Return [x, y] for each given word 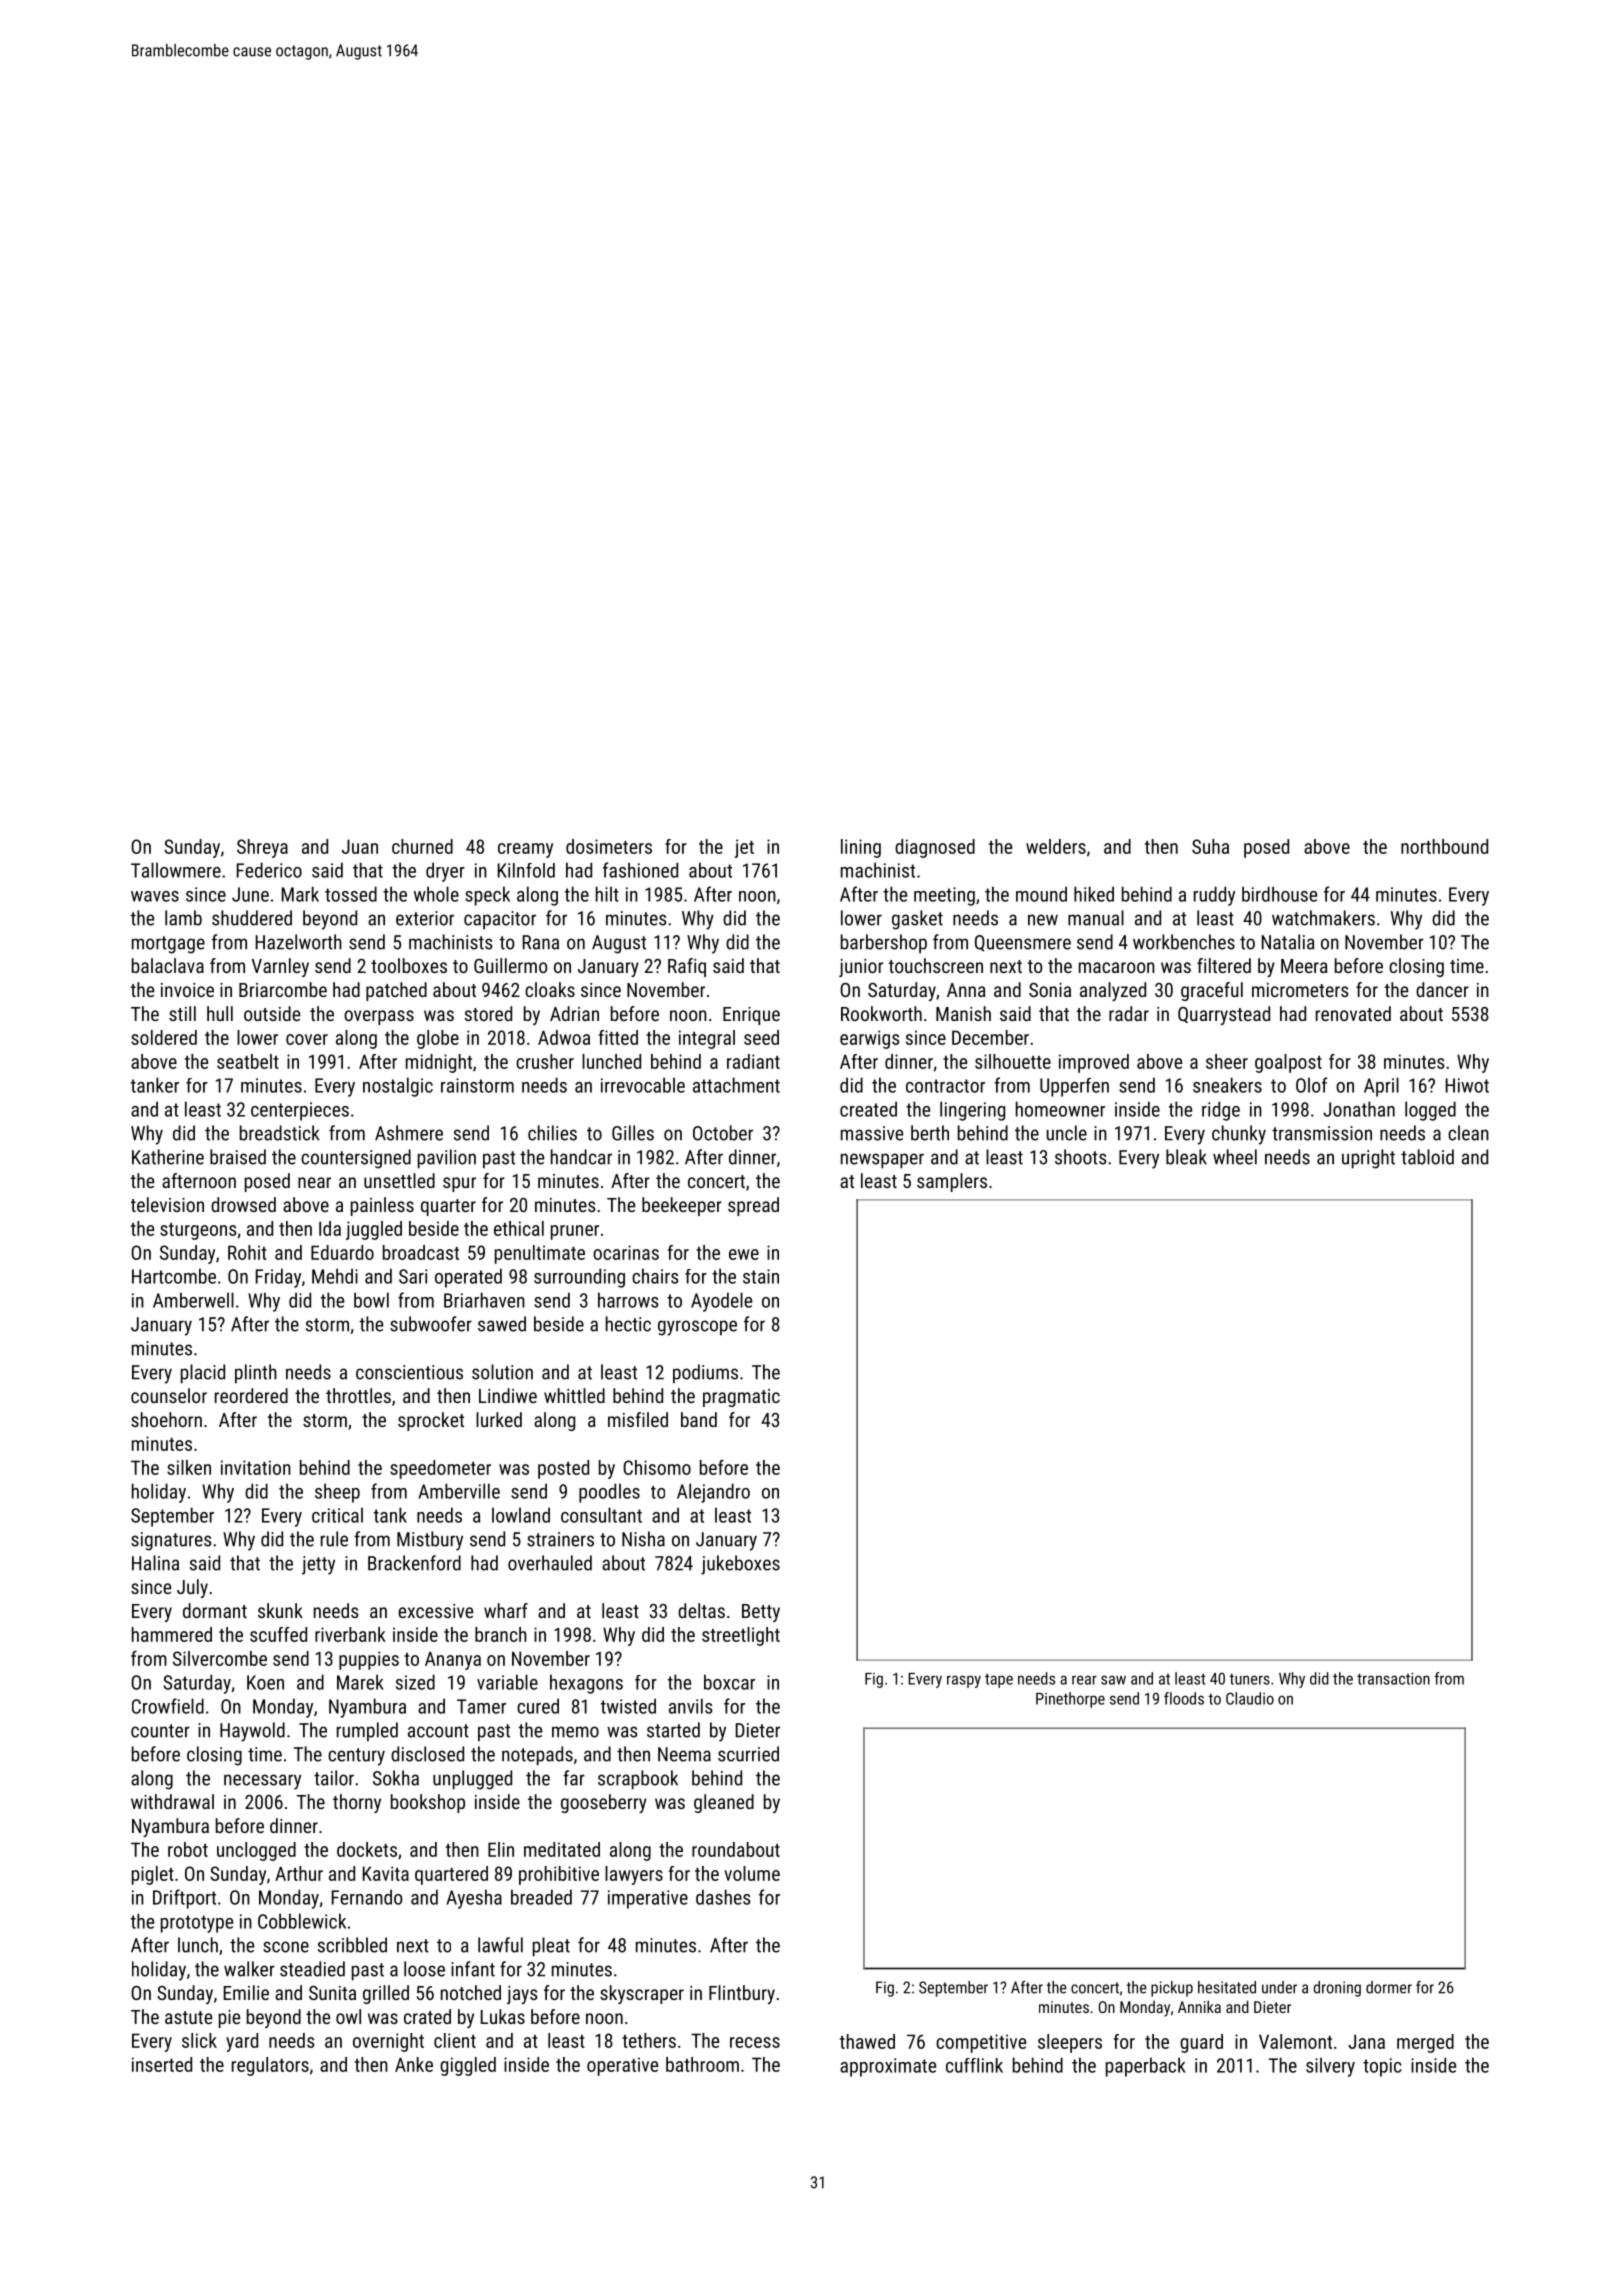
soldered [164, 1037]
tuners [1249, 1679]
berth [930, 1133]
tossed [351, 894]
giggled [468, 2066]
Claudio [1250, 1698]
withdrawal [172, 1801]
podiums [705, 1374]
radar [1129, 1013]
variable [507, 1682]
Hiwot [1467, 1085]
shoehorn [166, 1419]
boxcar [729, 1682]
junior [861, 968]
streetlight [741, 1636]
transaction [1393, 1679]
